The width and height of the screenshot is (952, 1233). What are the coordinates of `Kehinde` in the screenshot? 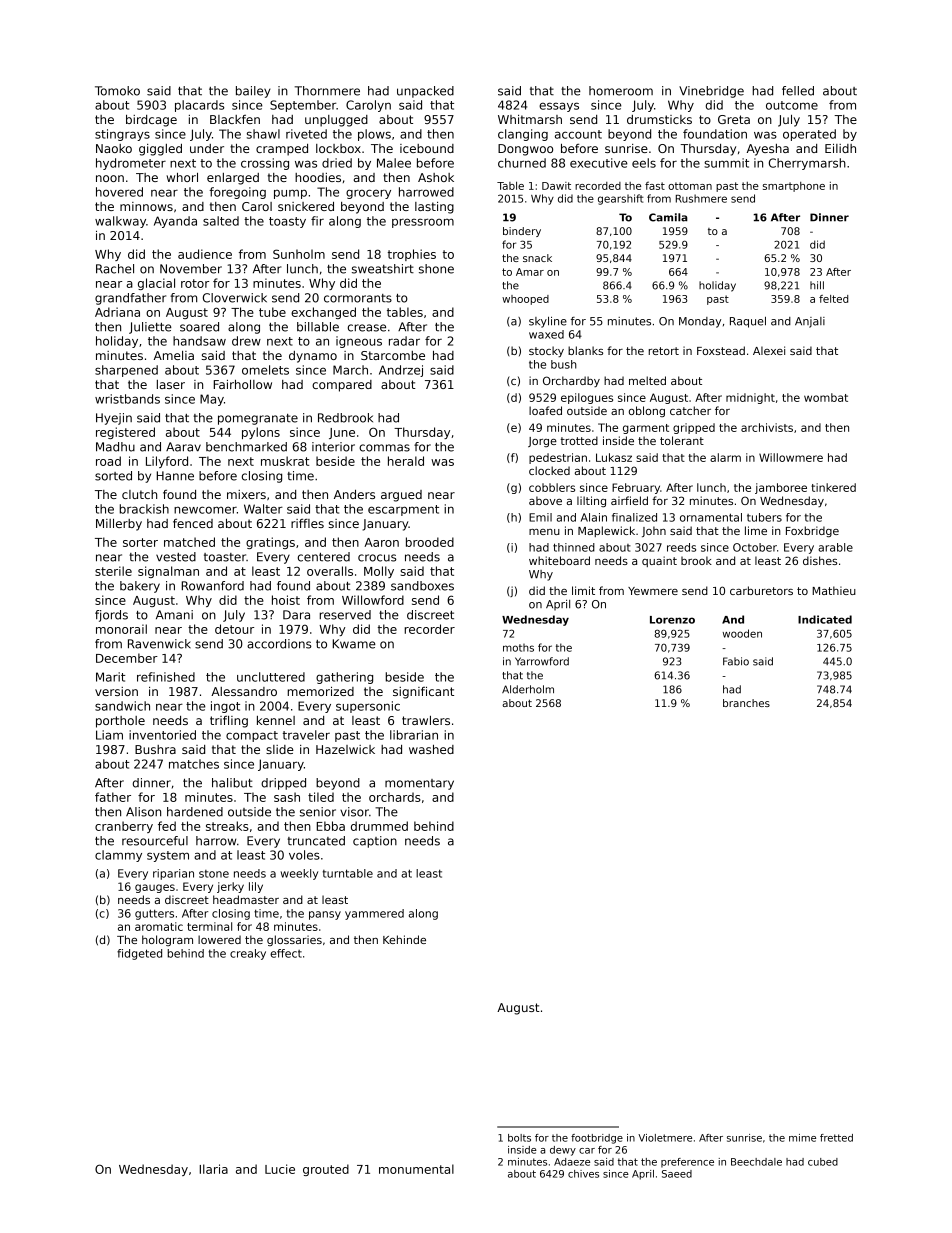 It's located at (404, 939).
